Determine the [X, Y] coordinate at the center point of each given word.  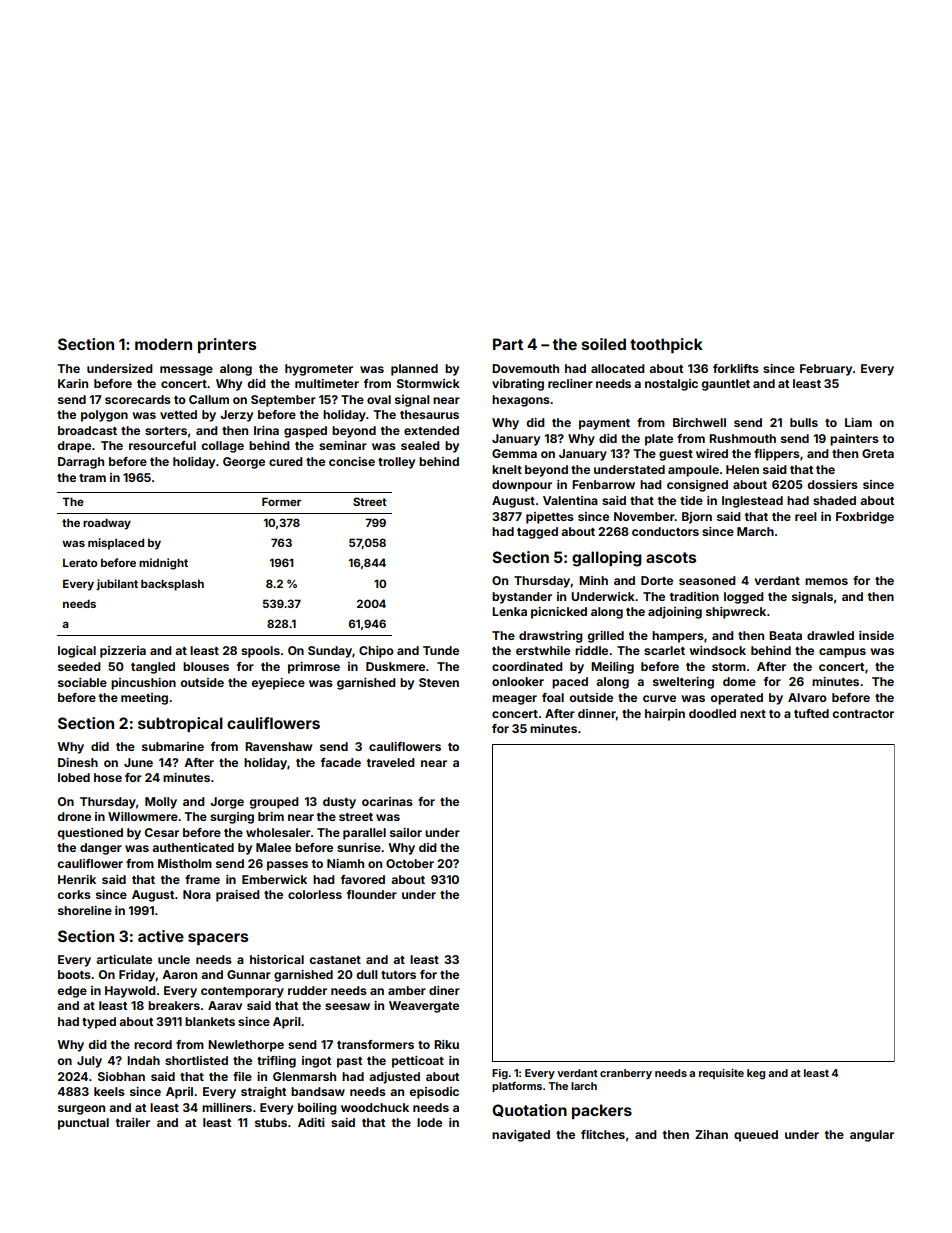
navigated [521, 1136]
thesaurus [429, 414]
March [755, 531]
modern [163, 344]
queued [756, 1136]
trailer [133, 1122]
